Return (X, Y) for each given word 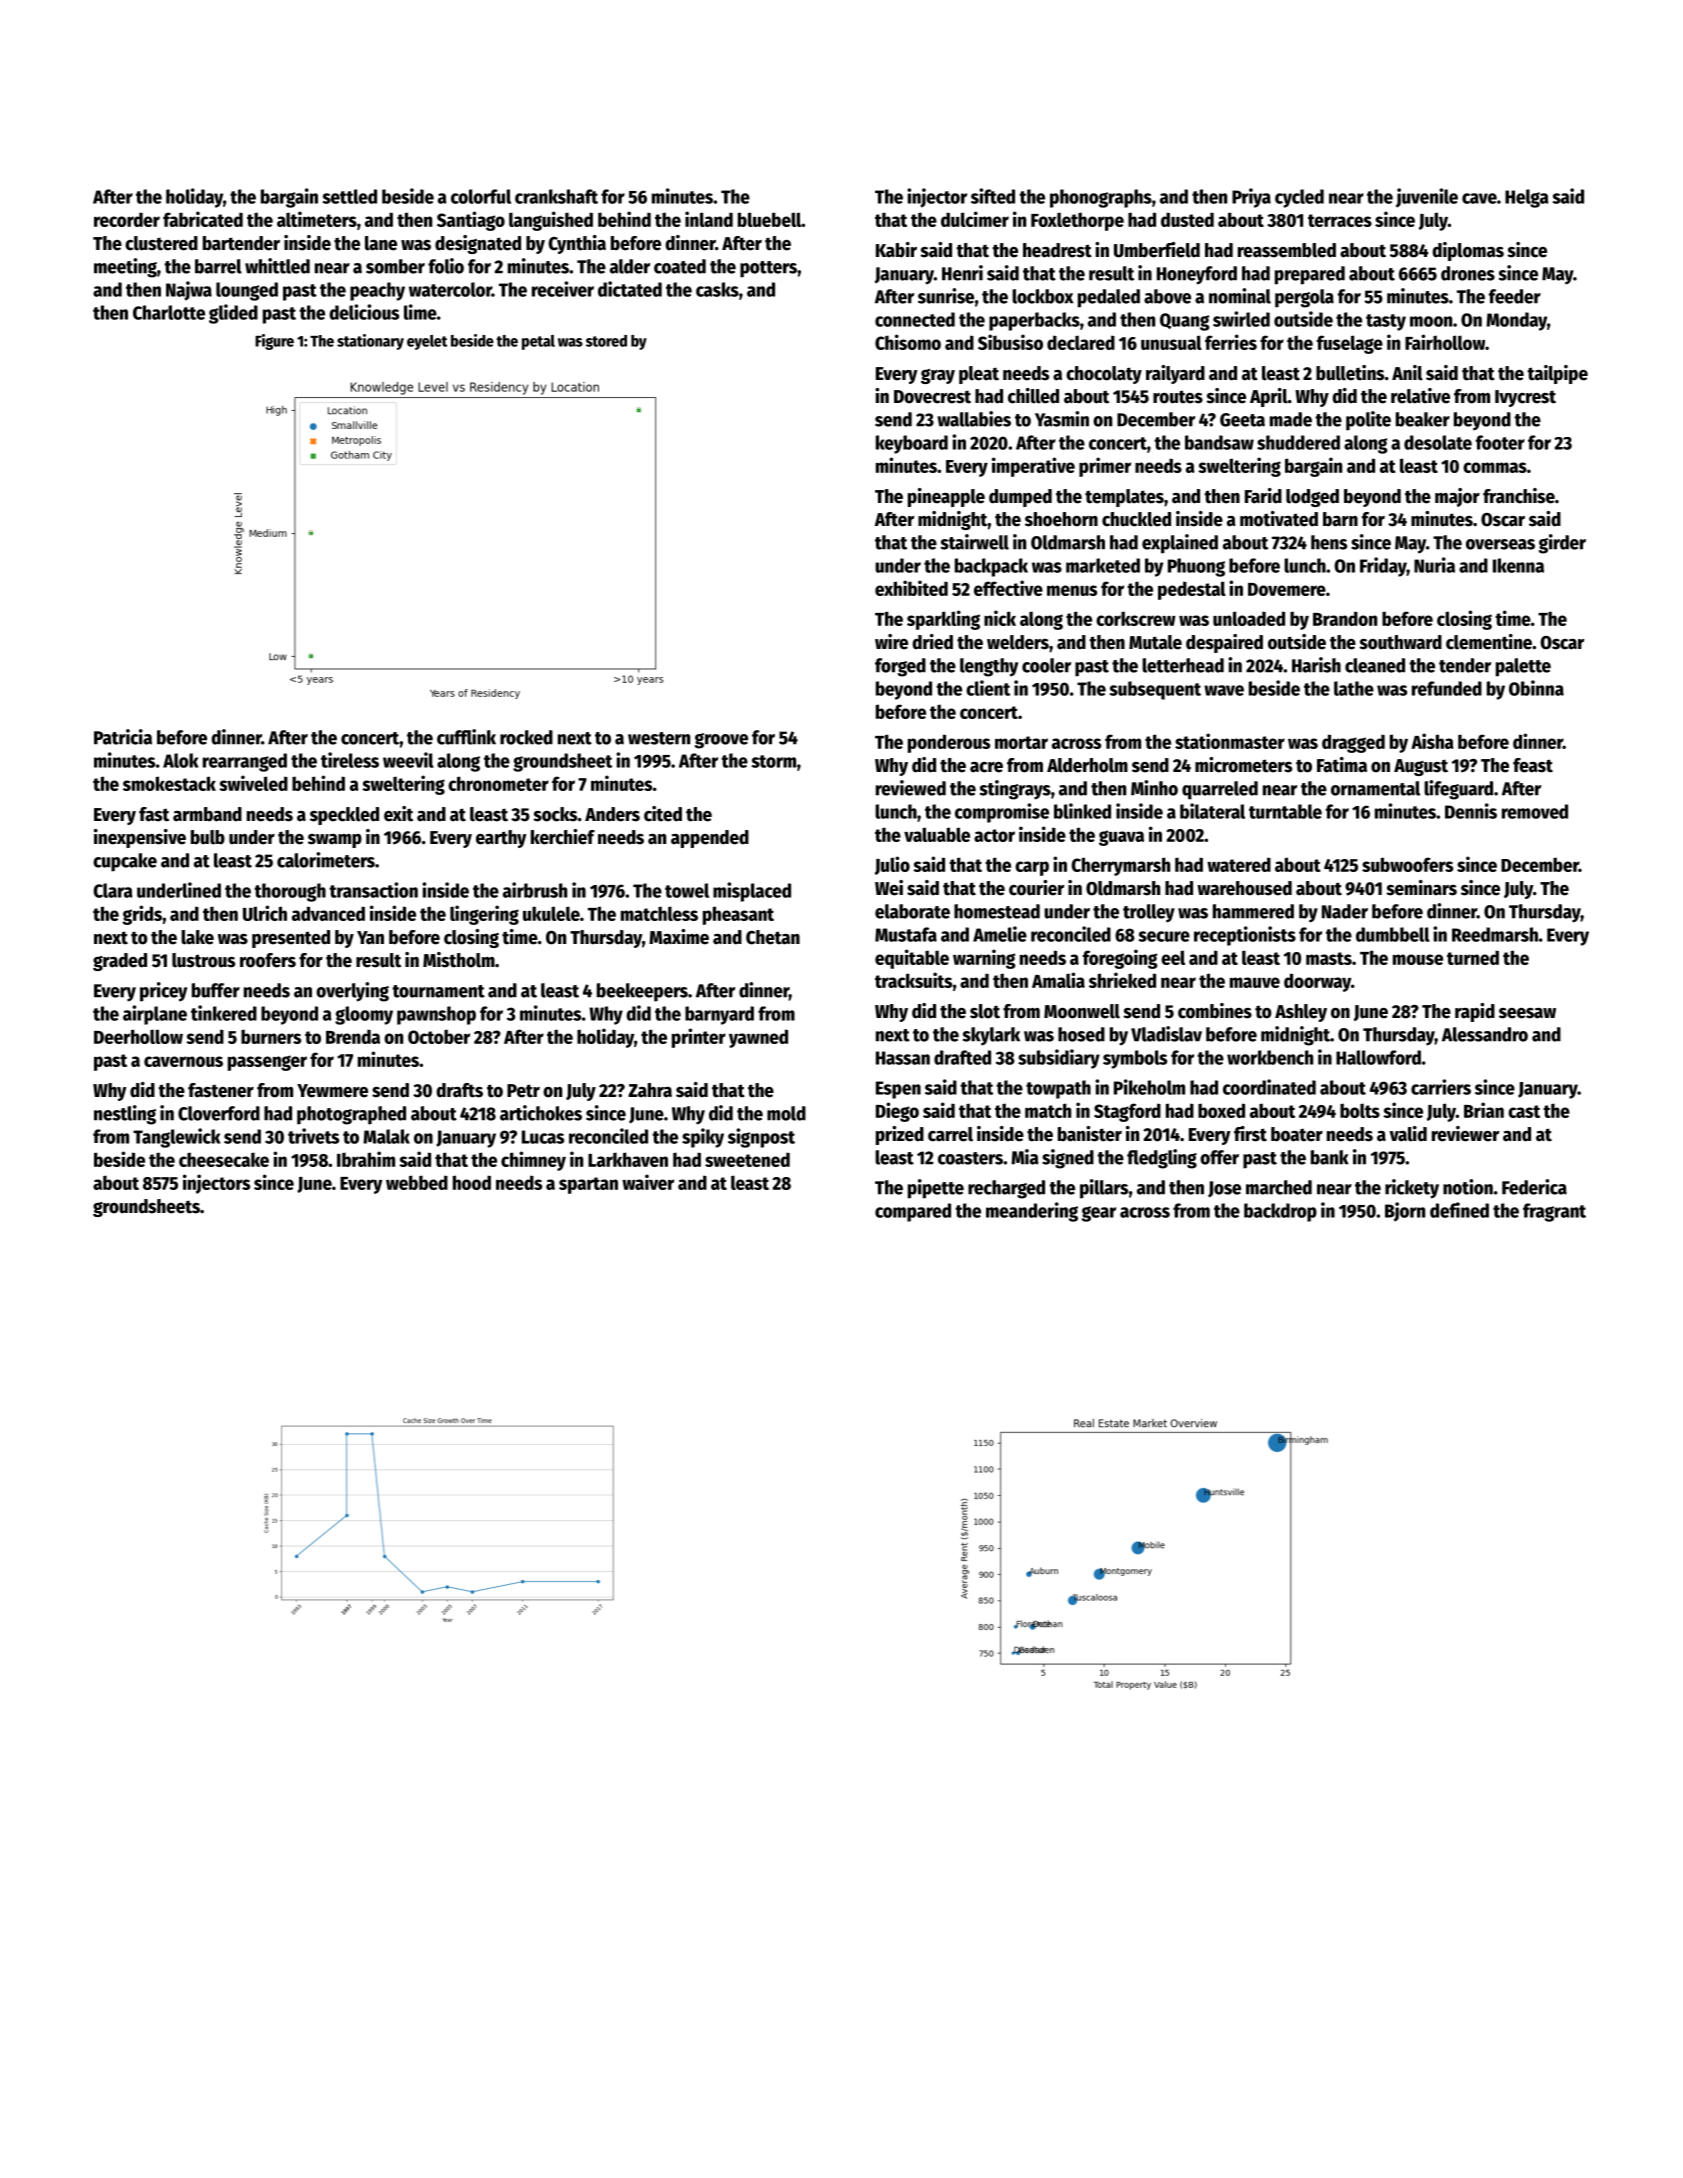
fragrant (1554, 1212)
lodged (1312, 498)
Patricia (123, 737)
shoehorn (1061, 519)
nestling (125, 1115)
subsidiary (1059, 1059)
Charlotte (169, 312)
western (659, 738)
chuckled (1136, 519)
